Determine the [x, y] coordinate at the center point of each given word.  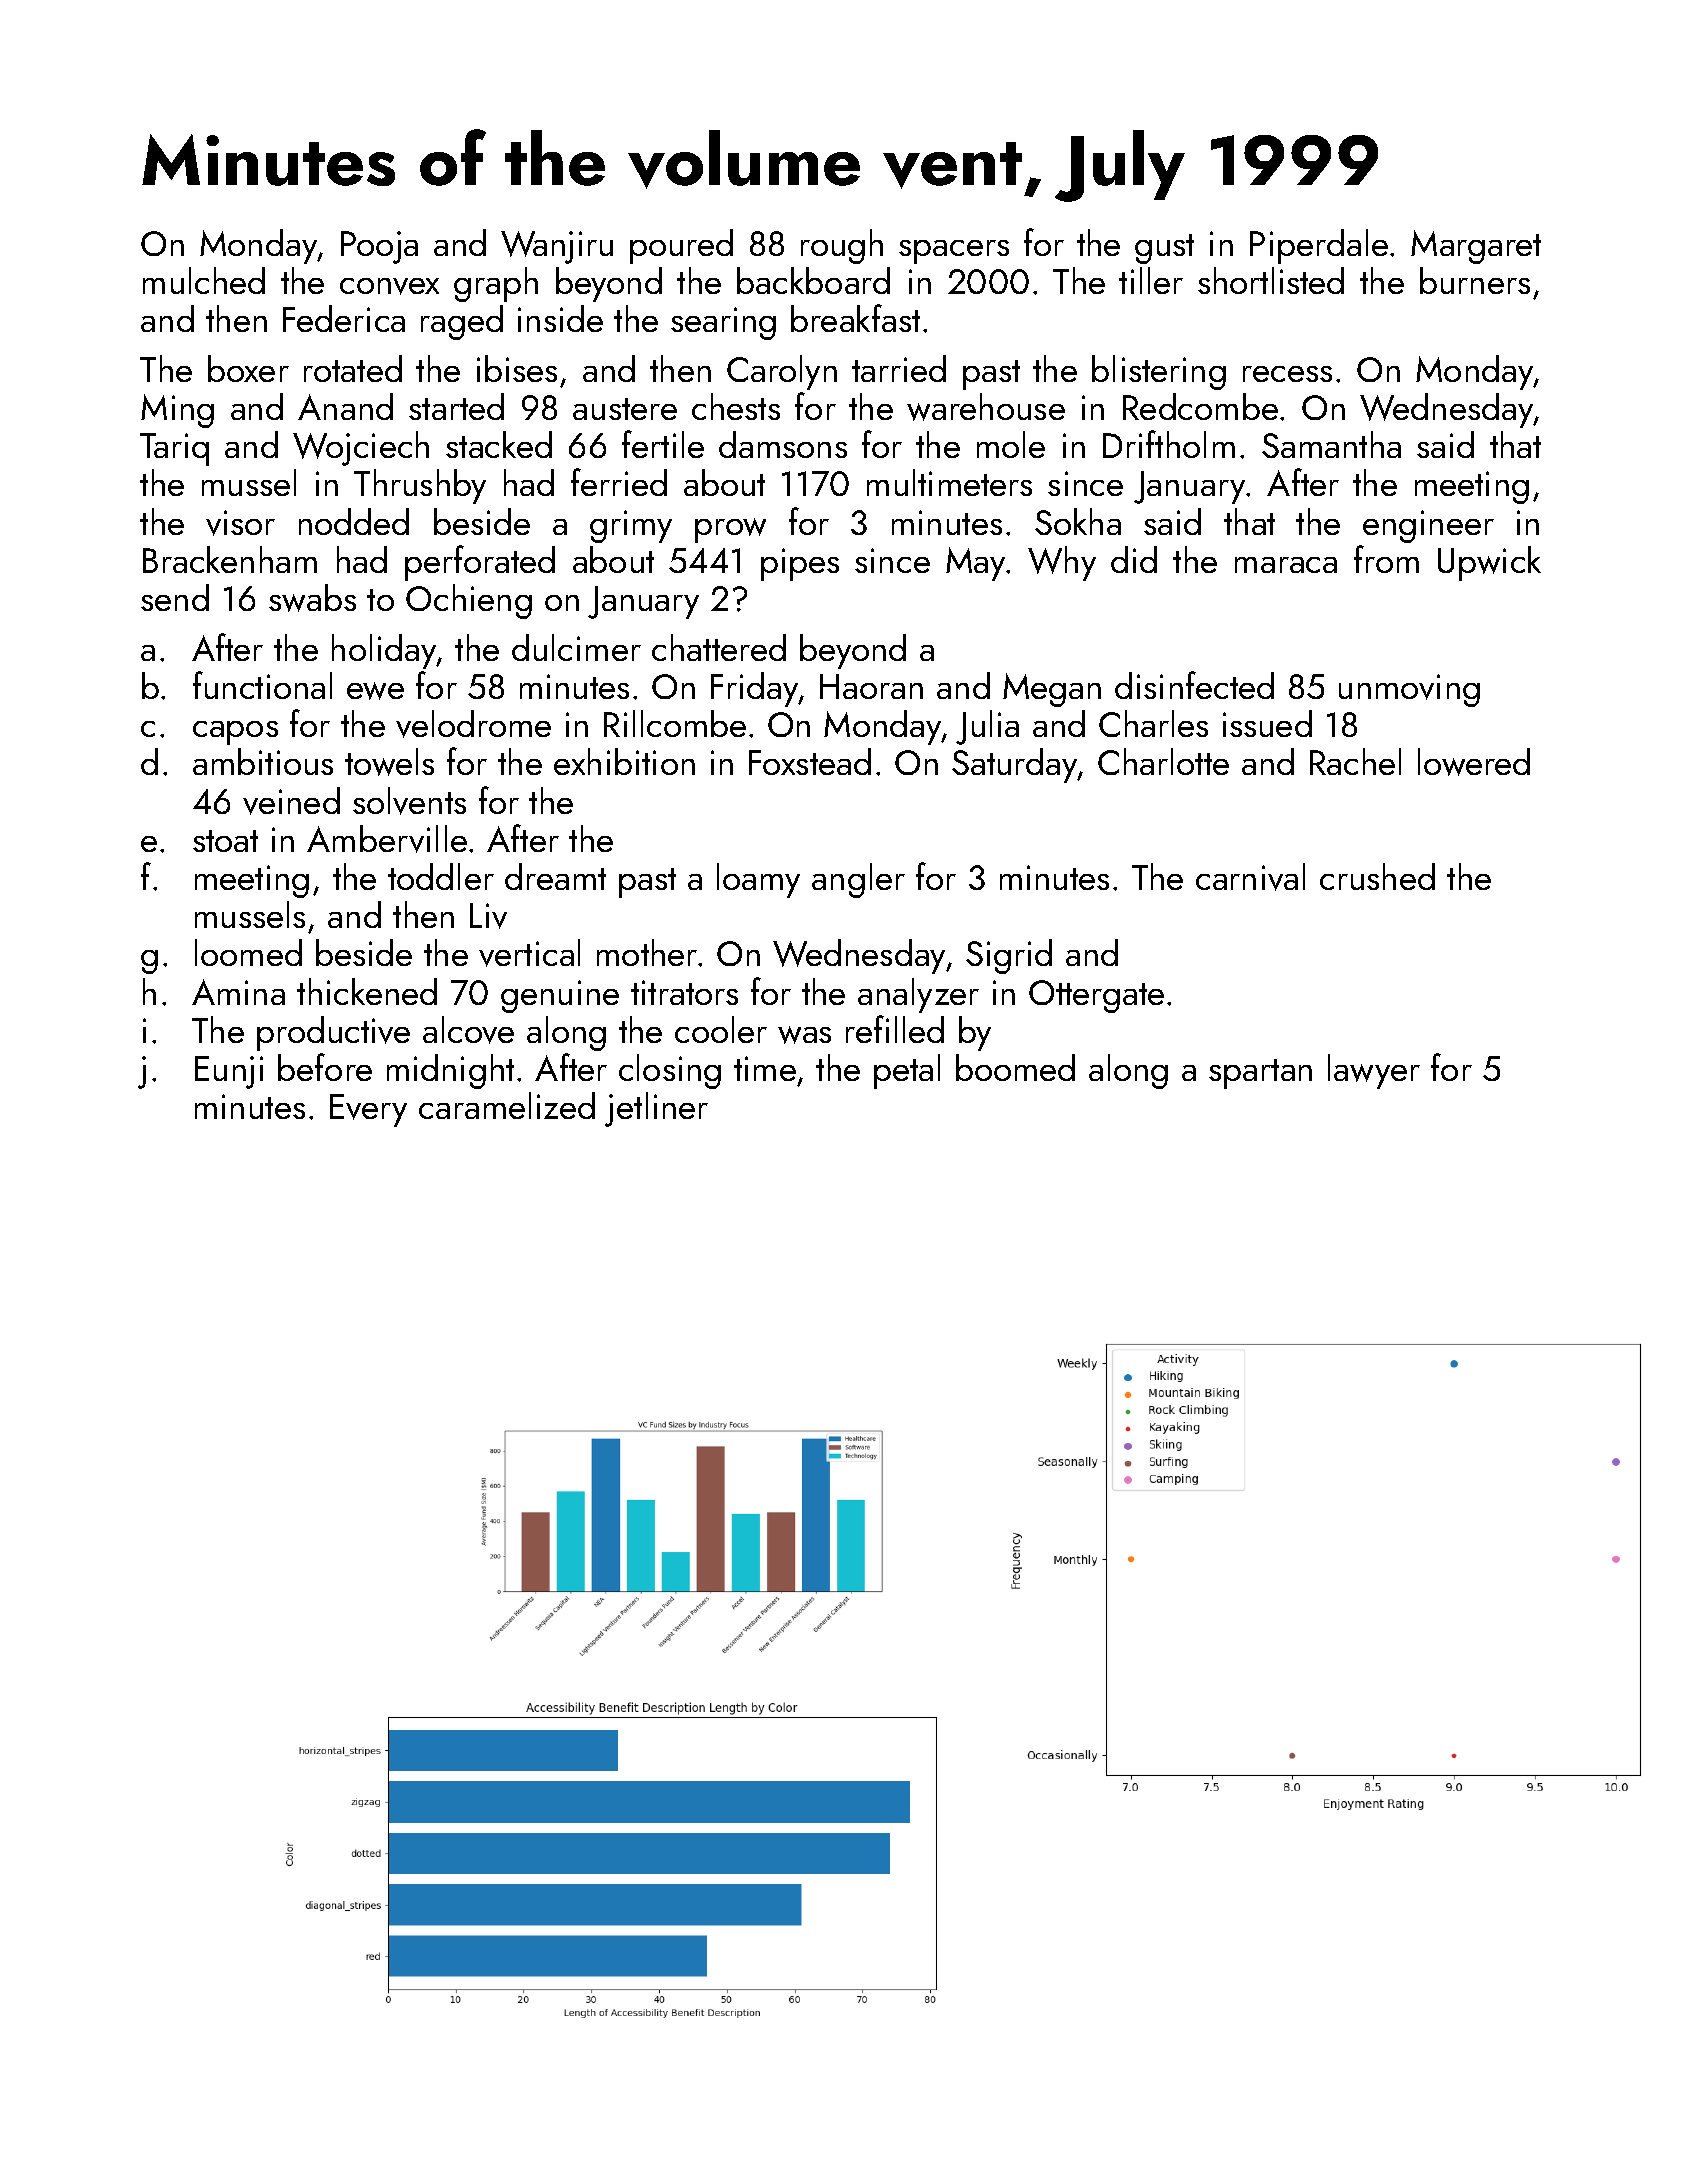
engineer [1428, 526]
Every [368, 1110]
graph [496, 284]
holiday [384, 651]
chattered [719, 647]
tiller [1151, 280]
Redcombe [1200, 406]
